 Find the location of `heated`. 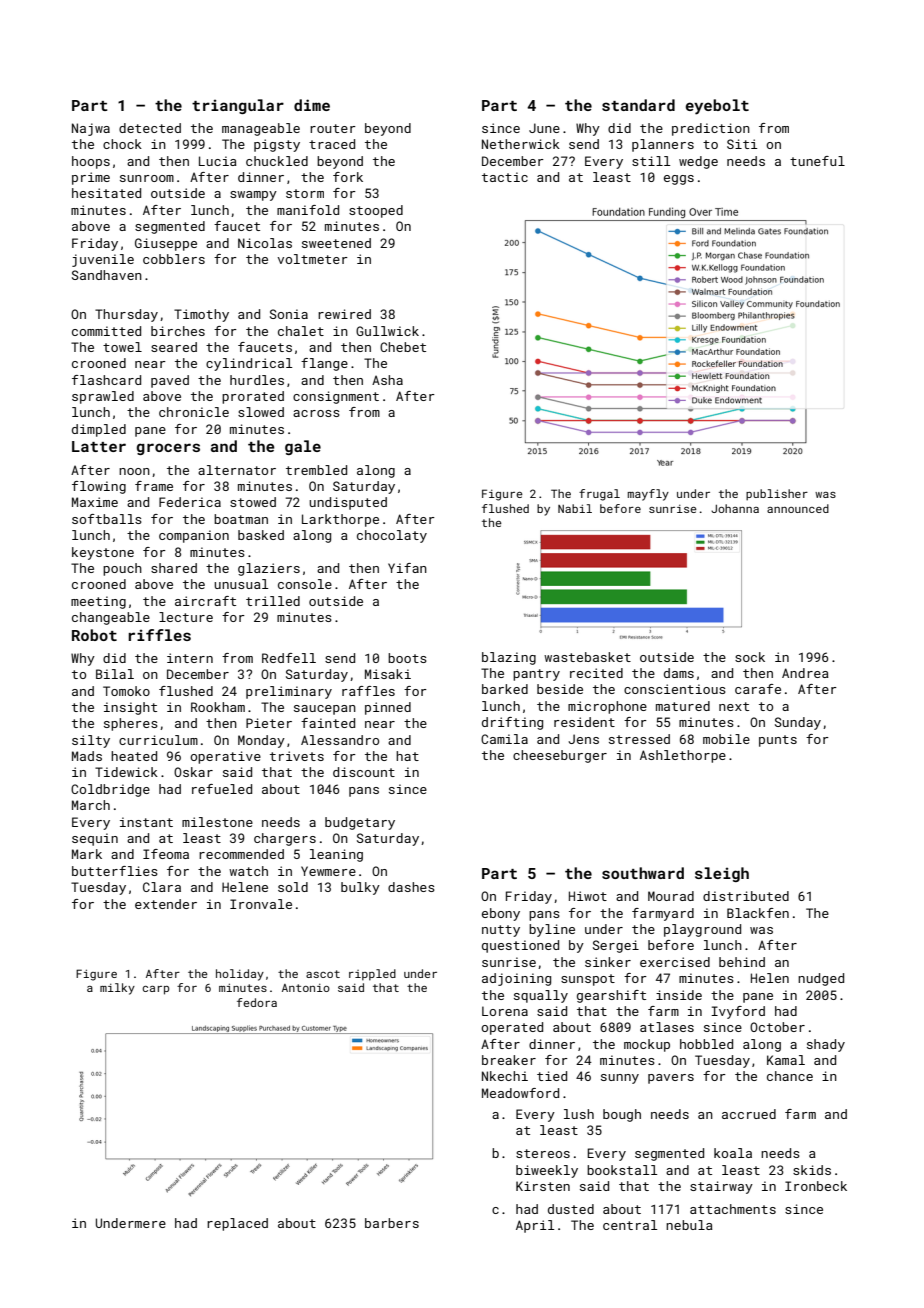

heated is located at coordinates (134, 756).
